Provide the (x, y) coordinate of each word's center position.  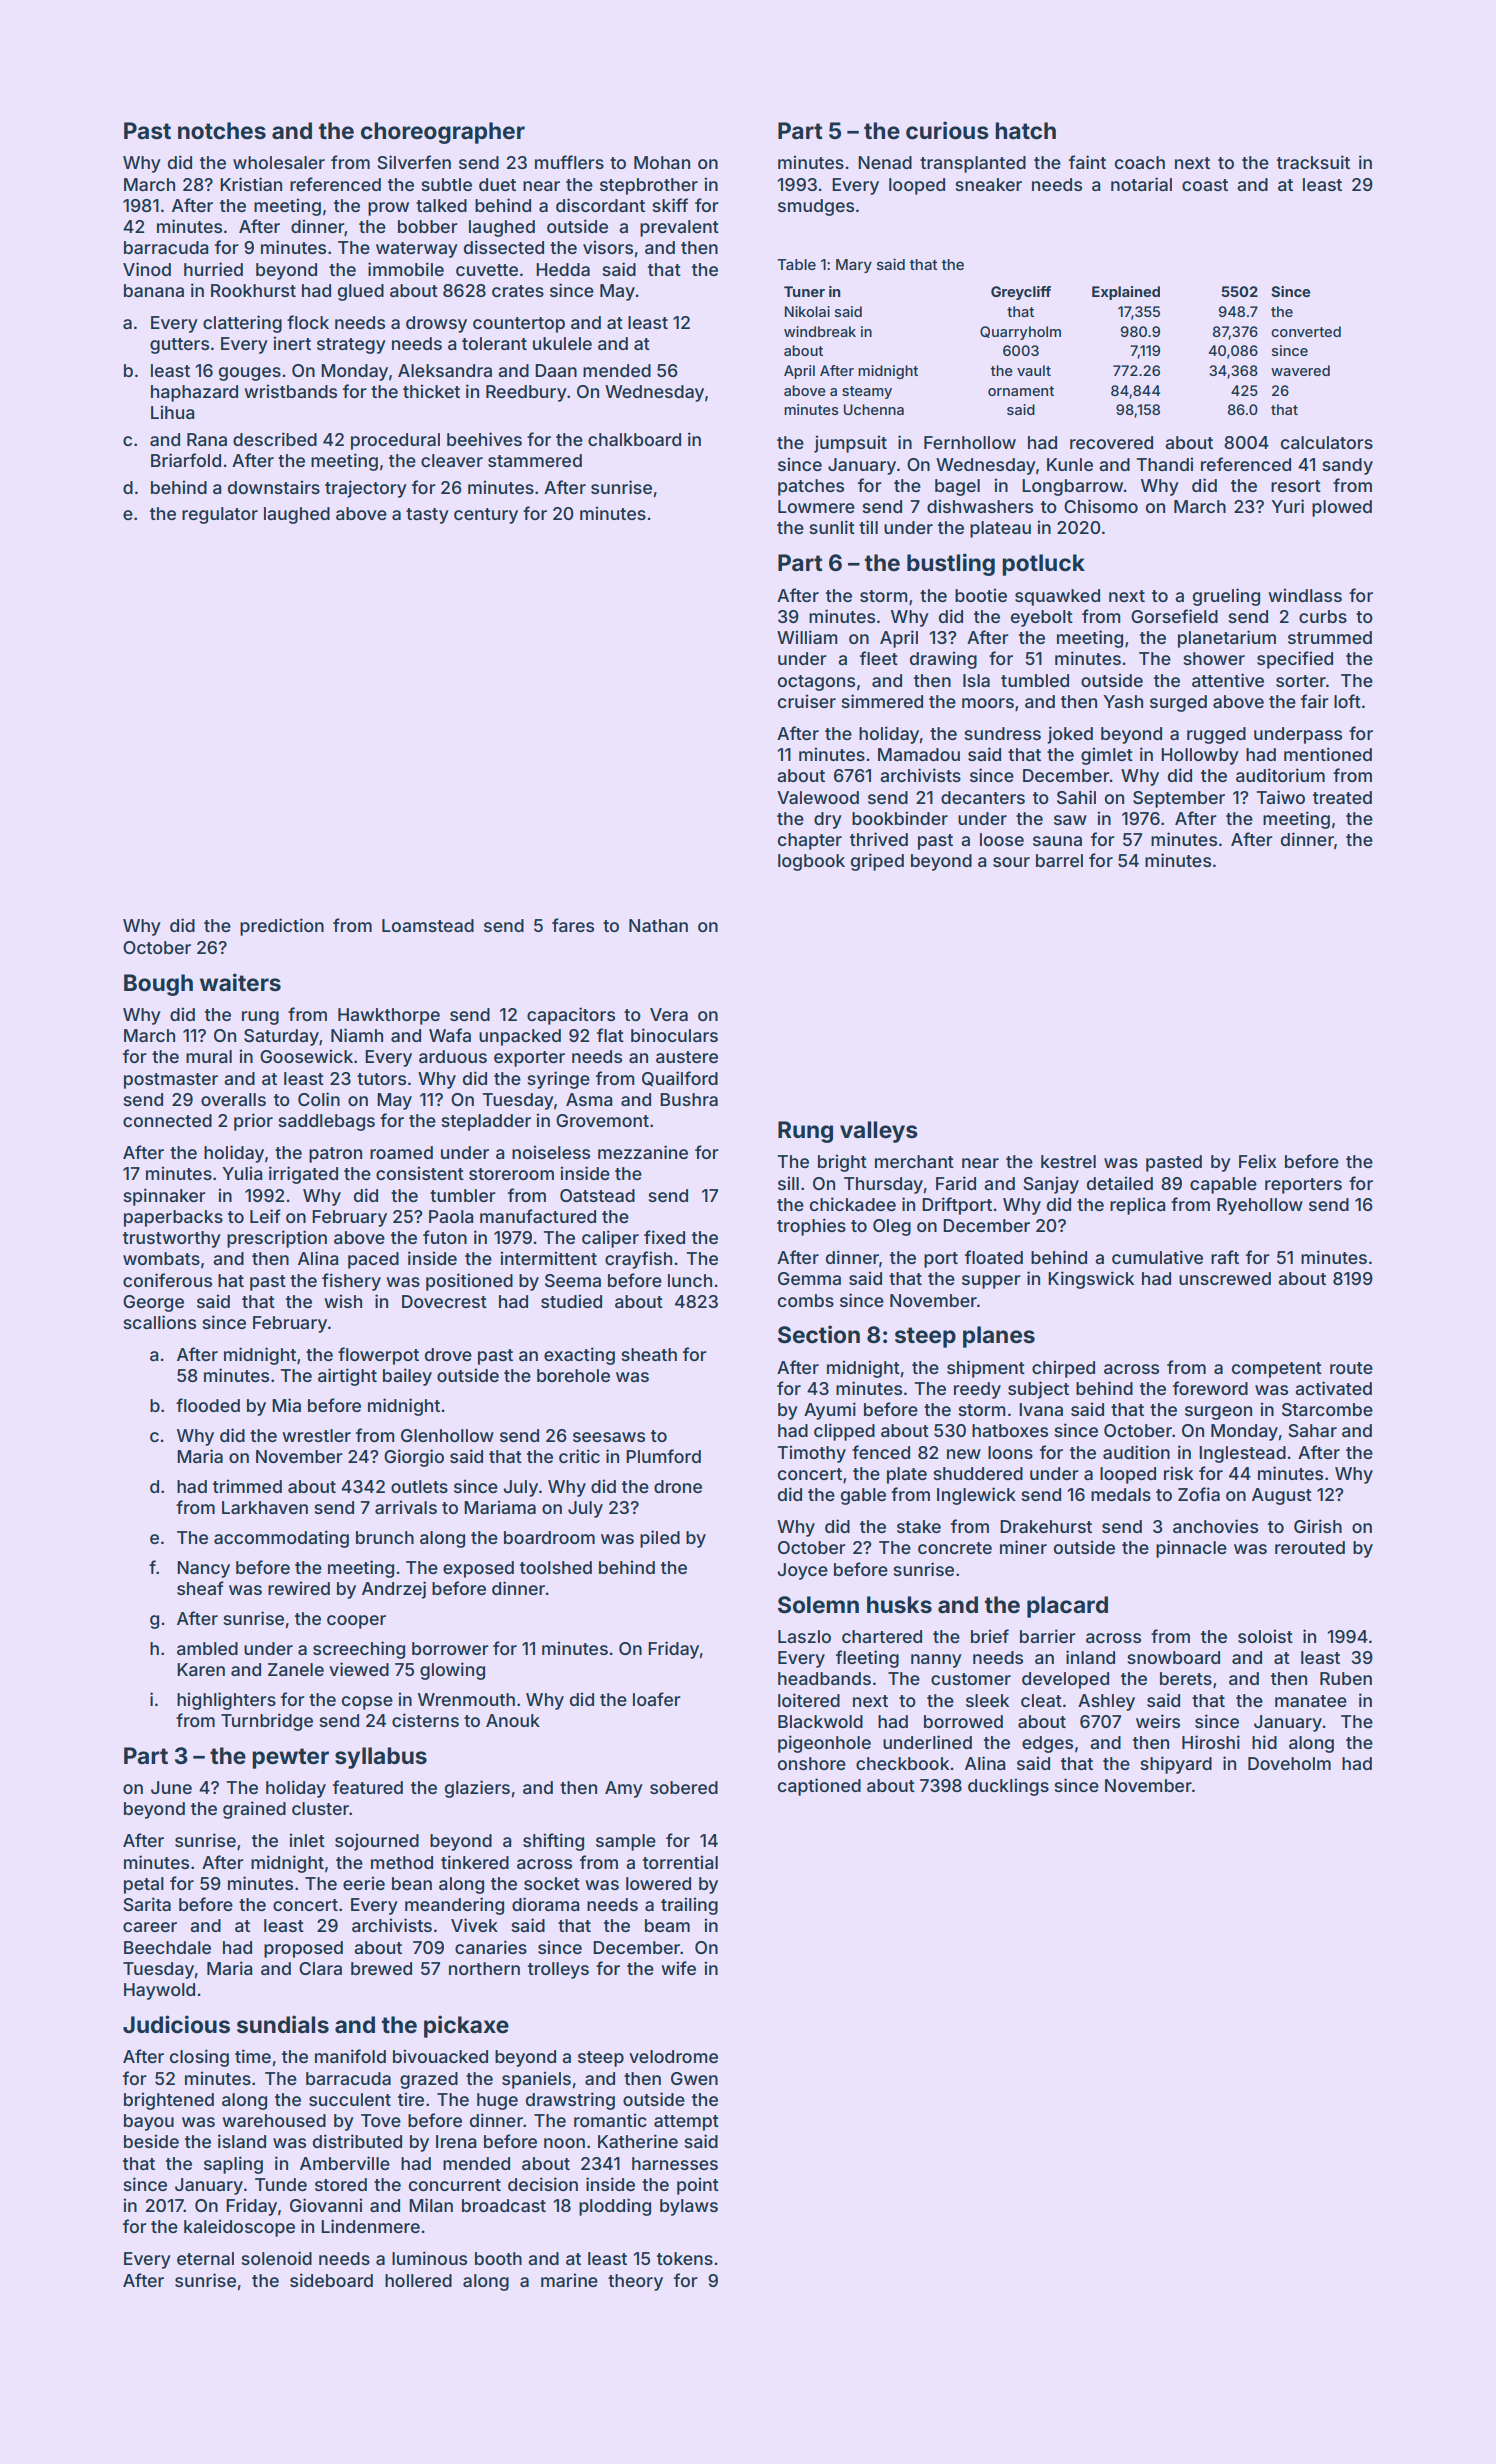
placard (1067, 1607)
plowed (1342, 508)
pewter (290, 1758)
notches (222, 131)
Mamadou (919, 754)
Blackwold (820, 1721)
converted (1306, 331)
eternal (205, 2258)
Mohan (662, 162)
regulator (220, 515)
